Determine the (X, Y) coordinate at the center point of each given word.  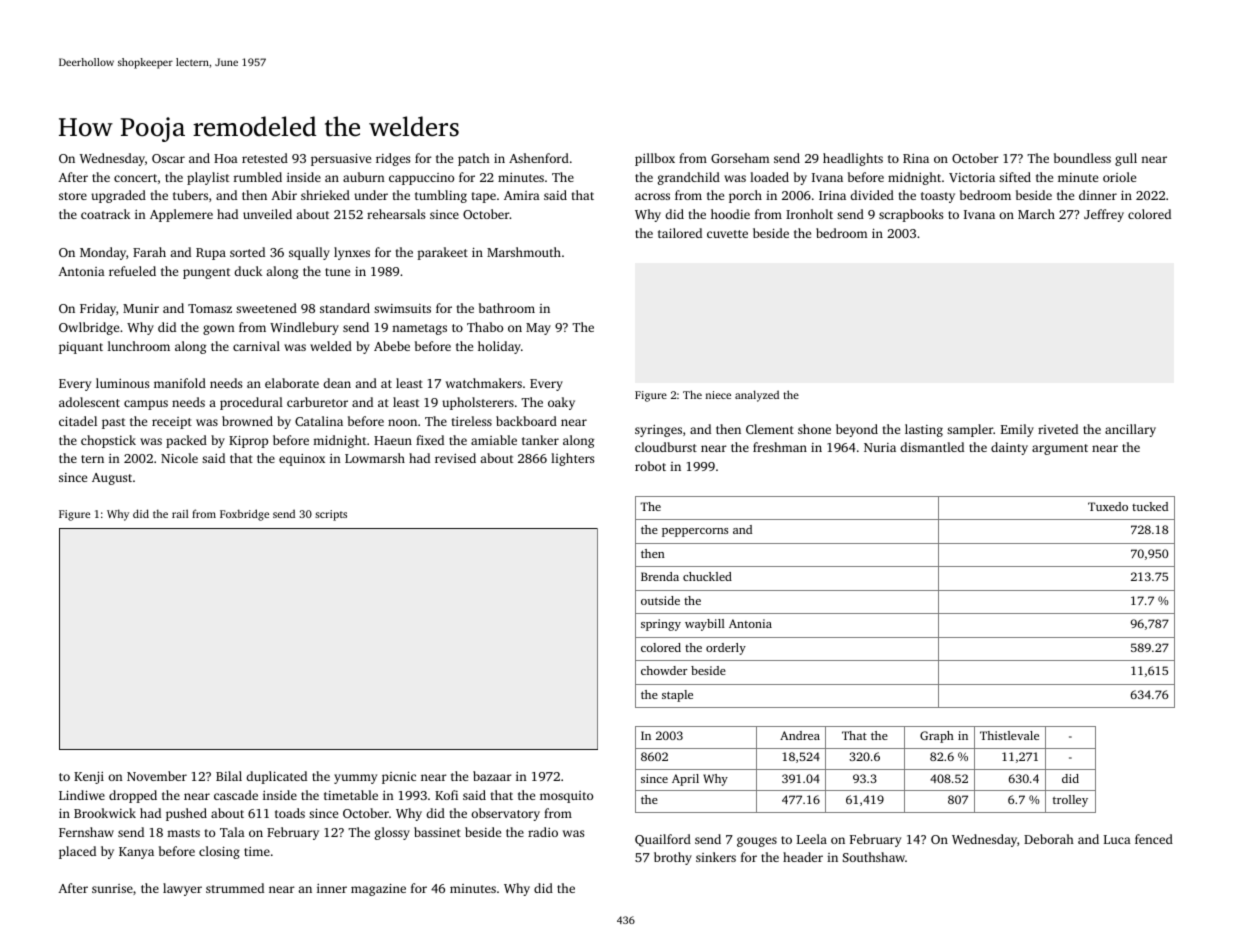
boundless (1082, 158)
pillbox (655, 159)
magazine (378, 889)
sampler (970, 430)
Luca (1117, 839)
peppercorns (695, 532)
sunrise (112, 888)
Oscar (168, 158)
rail (180, 513)
